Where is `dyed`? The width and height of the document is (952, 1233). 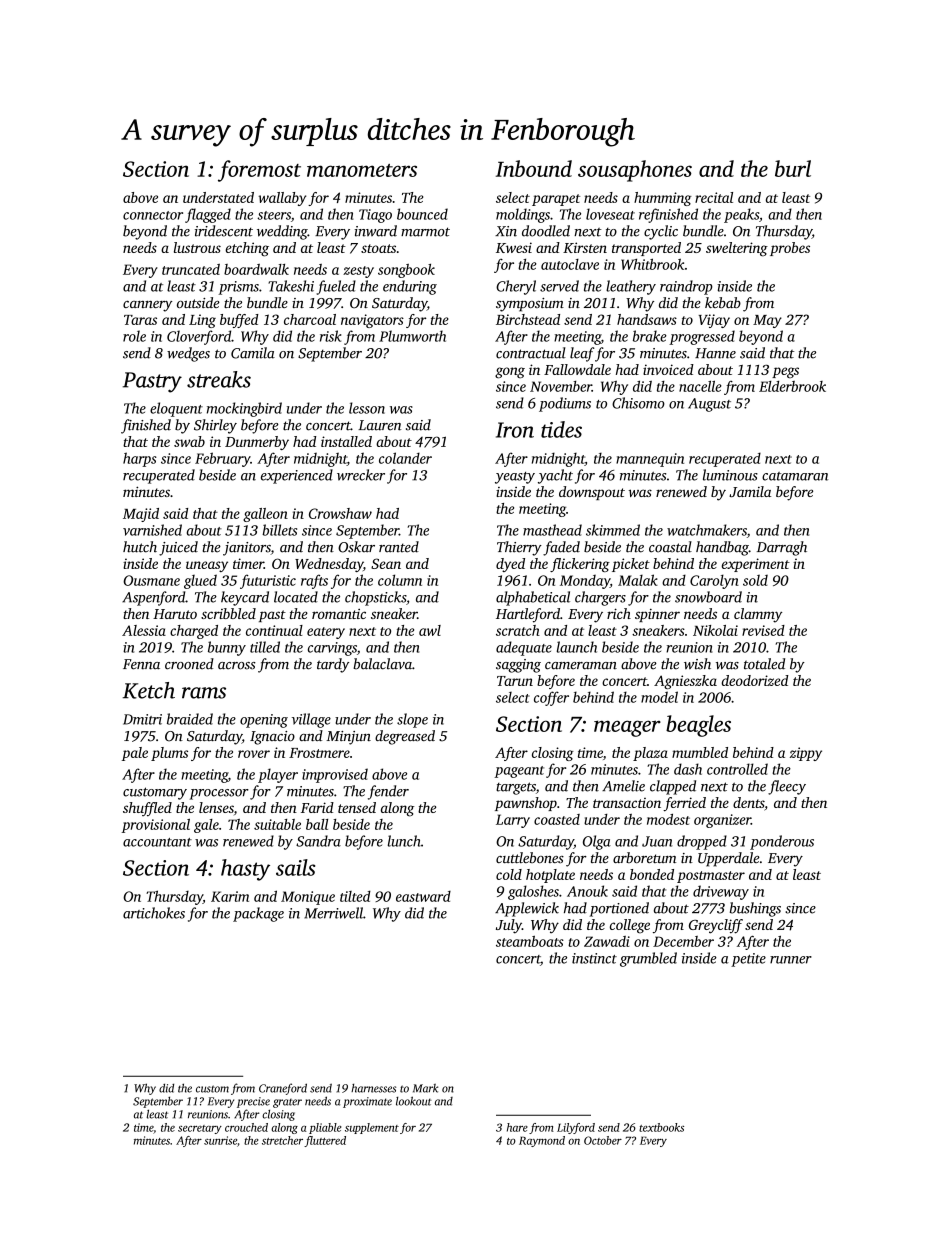
dyed is located at coordinates (510, 565).
